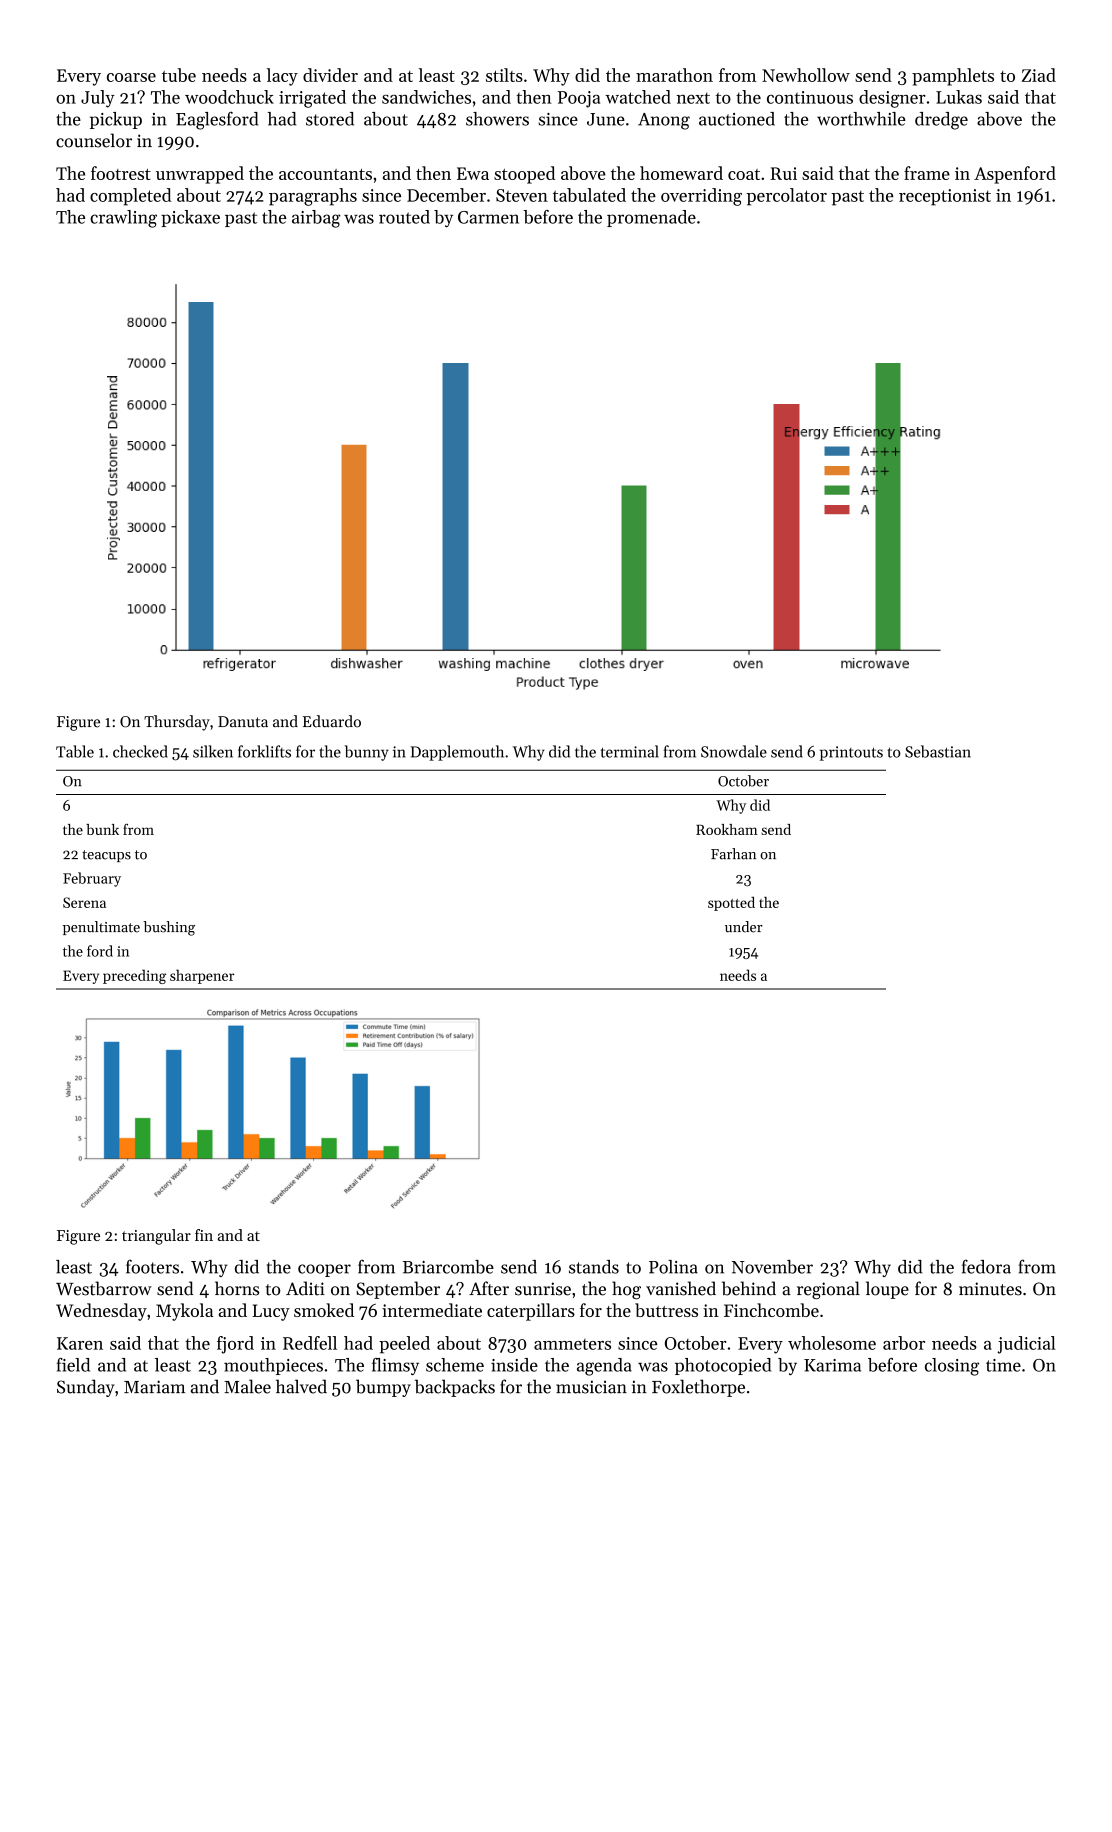 The width and height of the page is (1112, 1832). What do you see at coordinates (332, 721) in the page?
I see `Eduardo` at bounding box center [332, 721].
